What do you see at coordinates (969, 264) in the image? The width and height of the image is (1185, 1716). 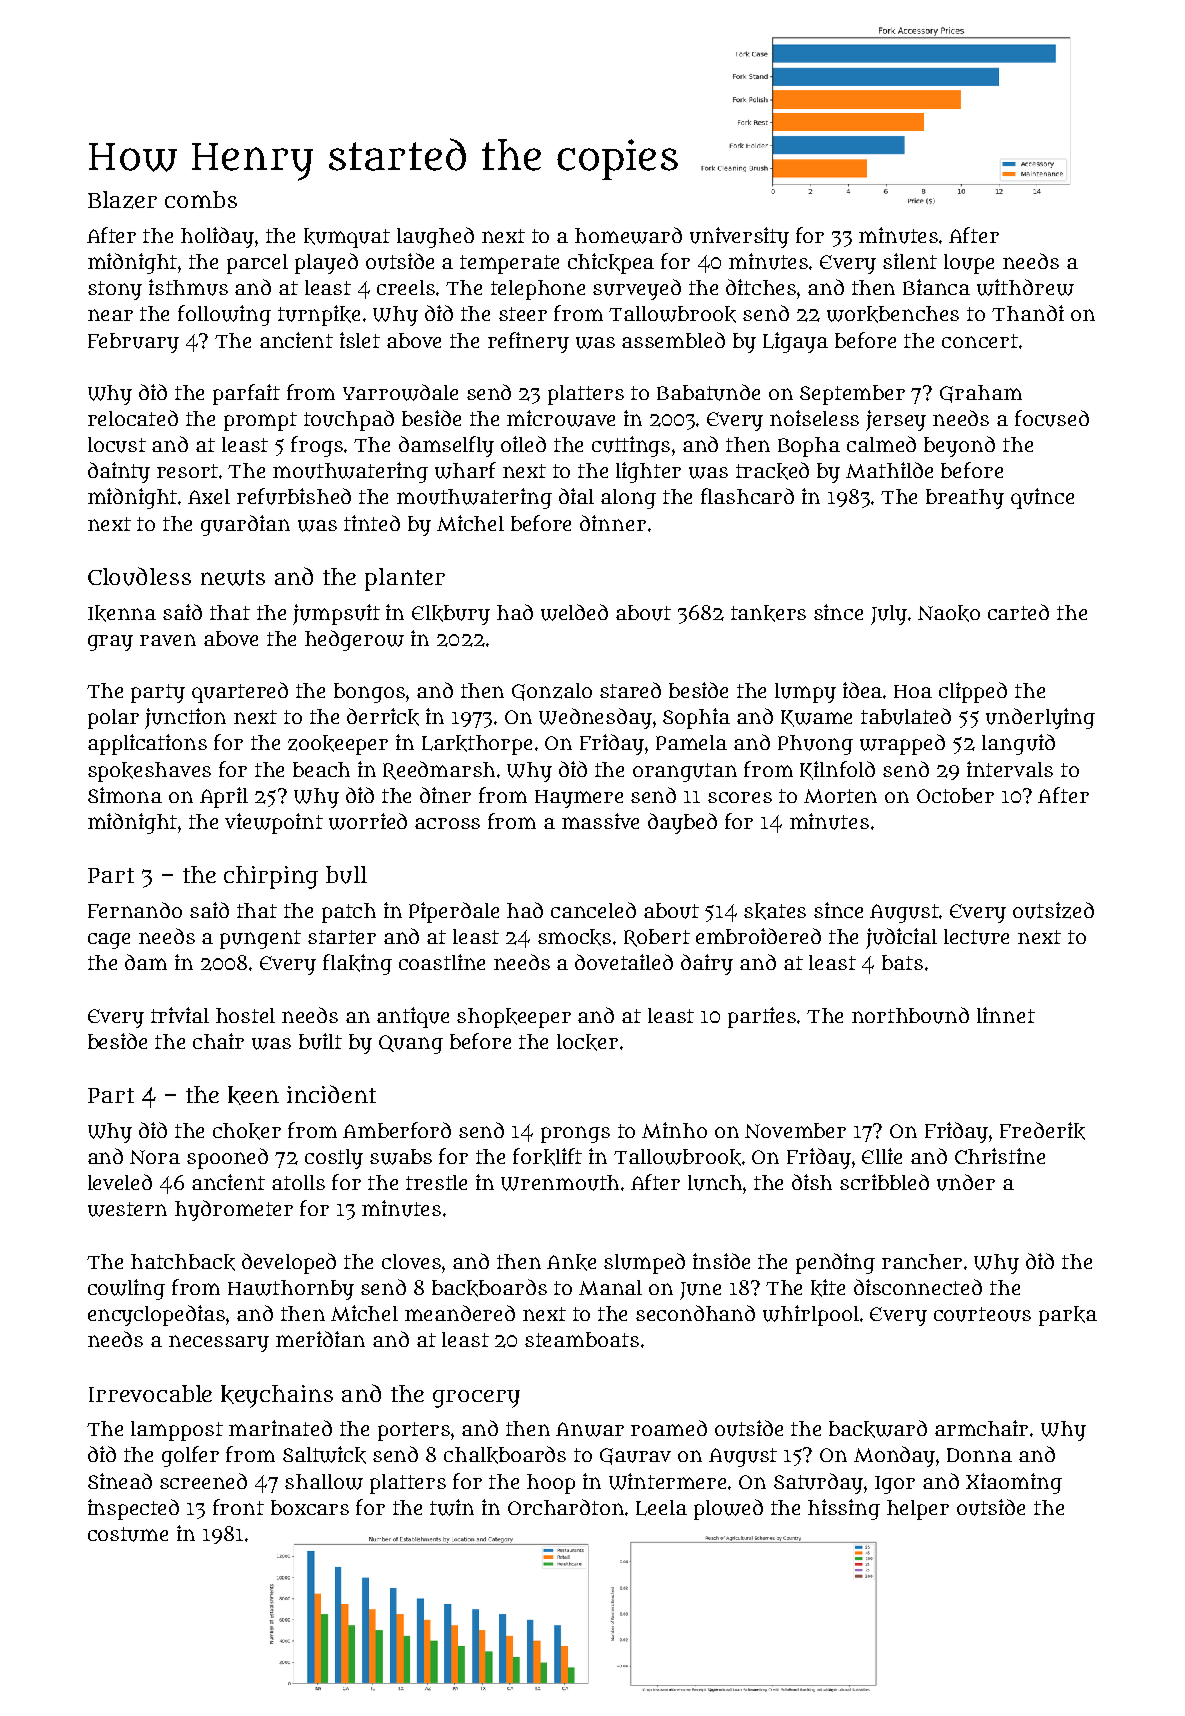 I see `loupe` at bounding box center [969, 264].
